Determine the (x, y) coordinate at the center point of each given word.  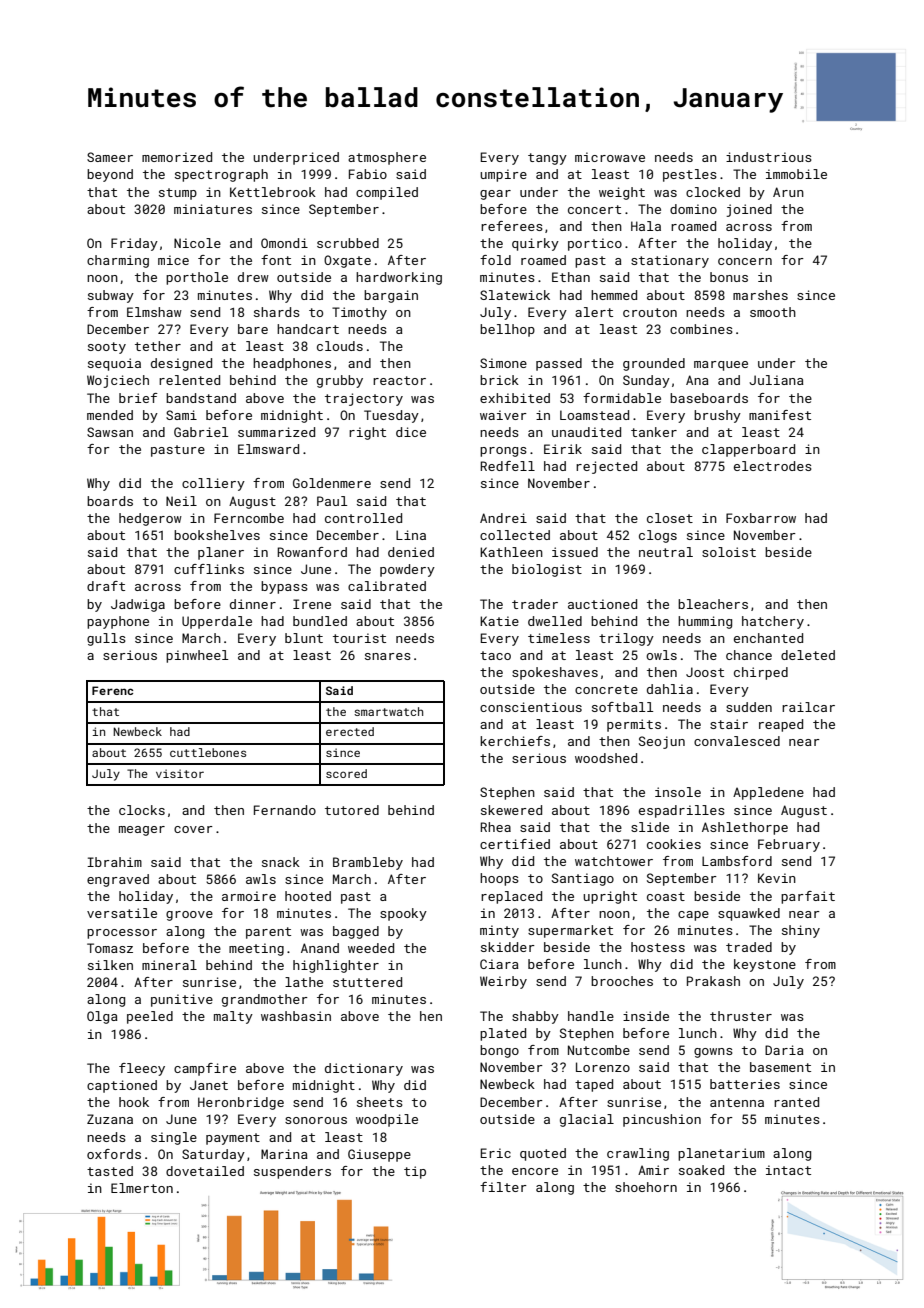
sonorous (316, 1120)
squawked (749, 914)
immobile (796, 174)
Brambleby (368, 863)
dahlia (670, 689)
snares (388, 656)
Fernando (285, 810)
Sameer (110, 157)
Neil (181, 501)
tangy (547, 159)
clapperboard (748, 450)
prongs (503, 452)
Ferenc (112, 690)
